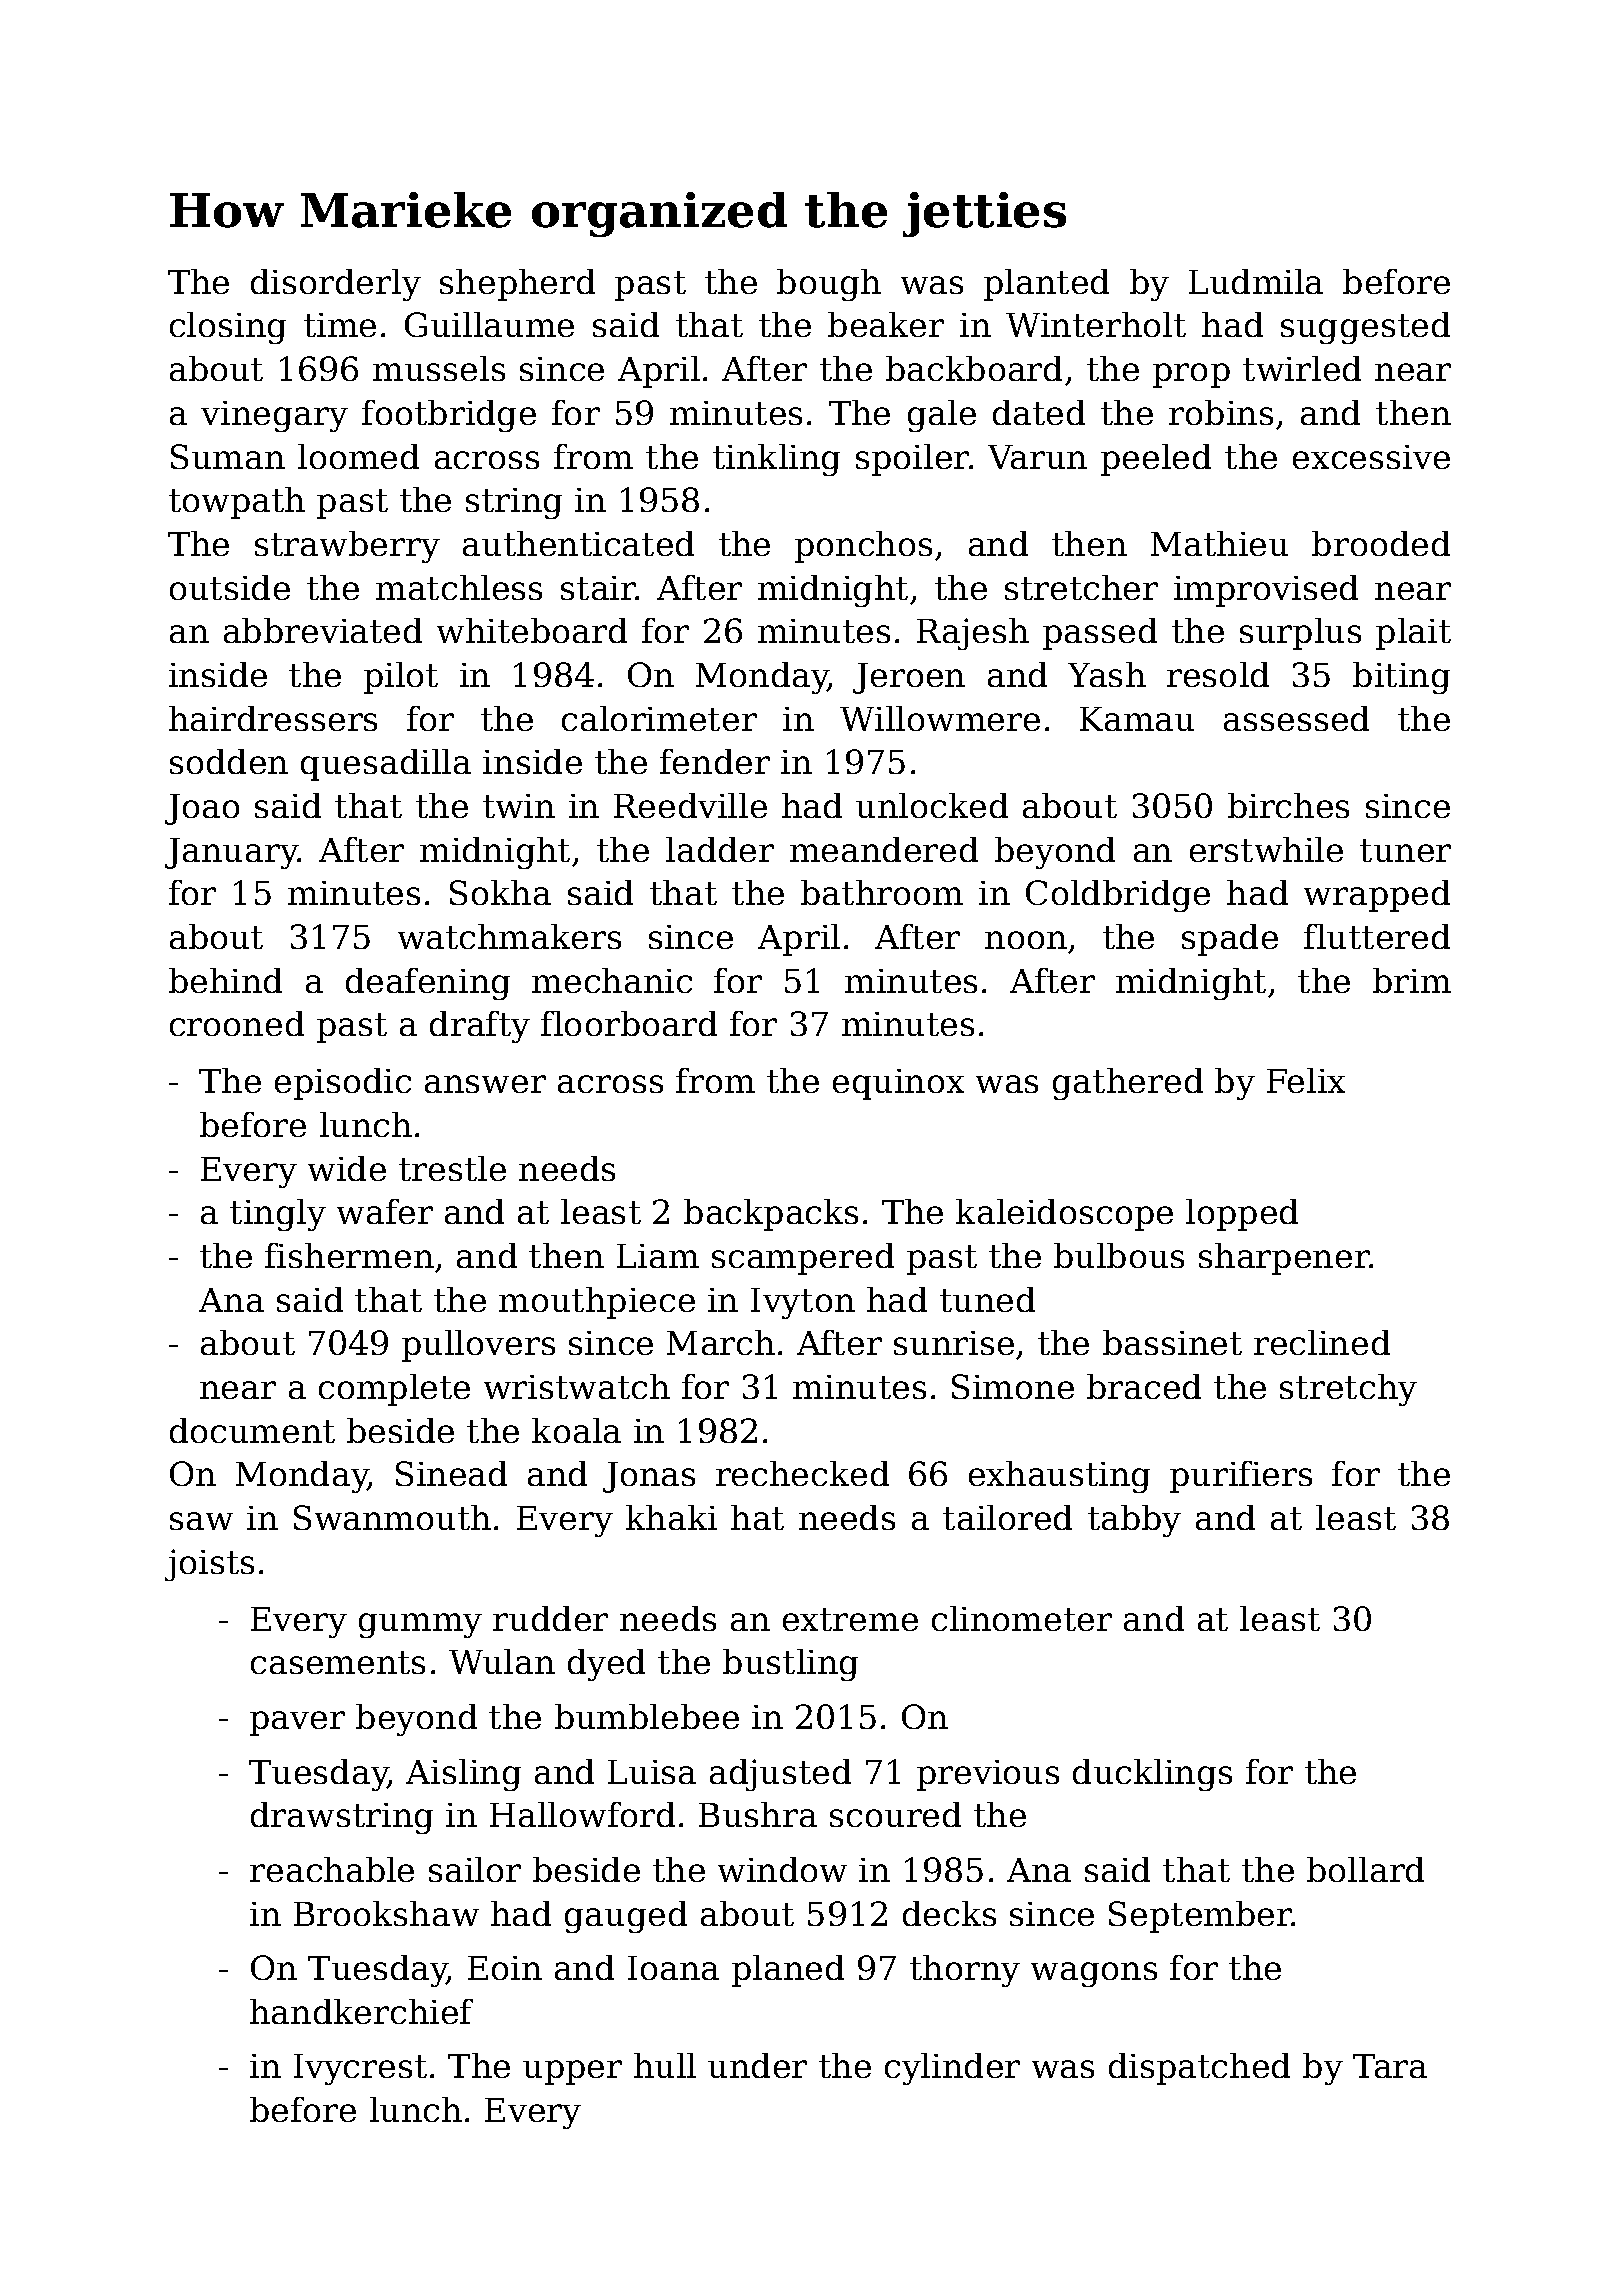  What do you see at coordinates (336, 285) in the image?
I see `disorderly` at bounding box center [336, 285].
